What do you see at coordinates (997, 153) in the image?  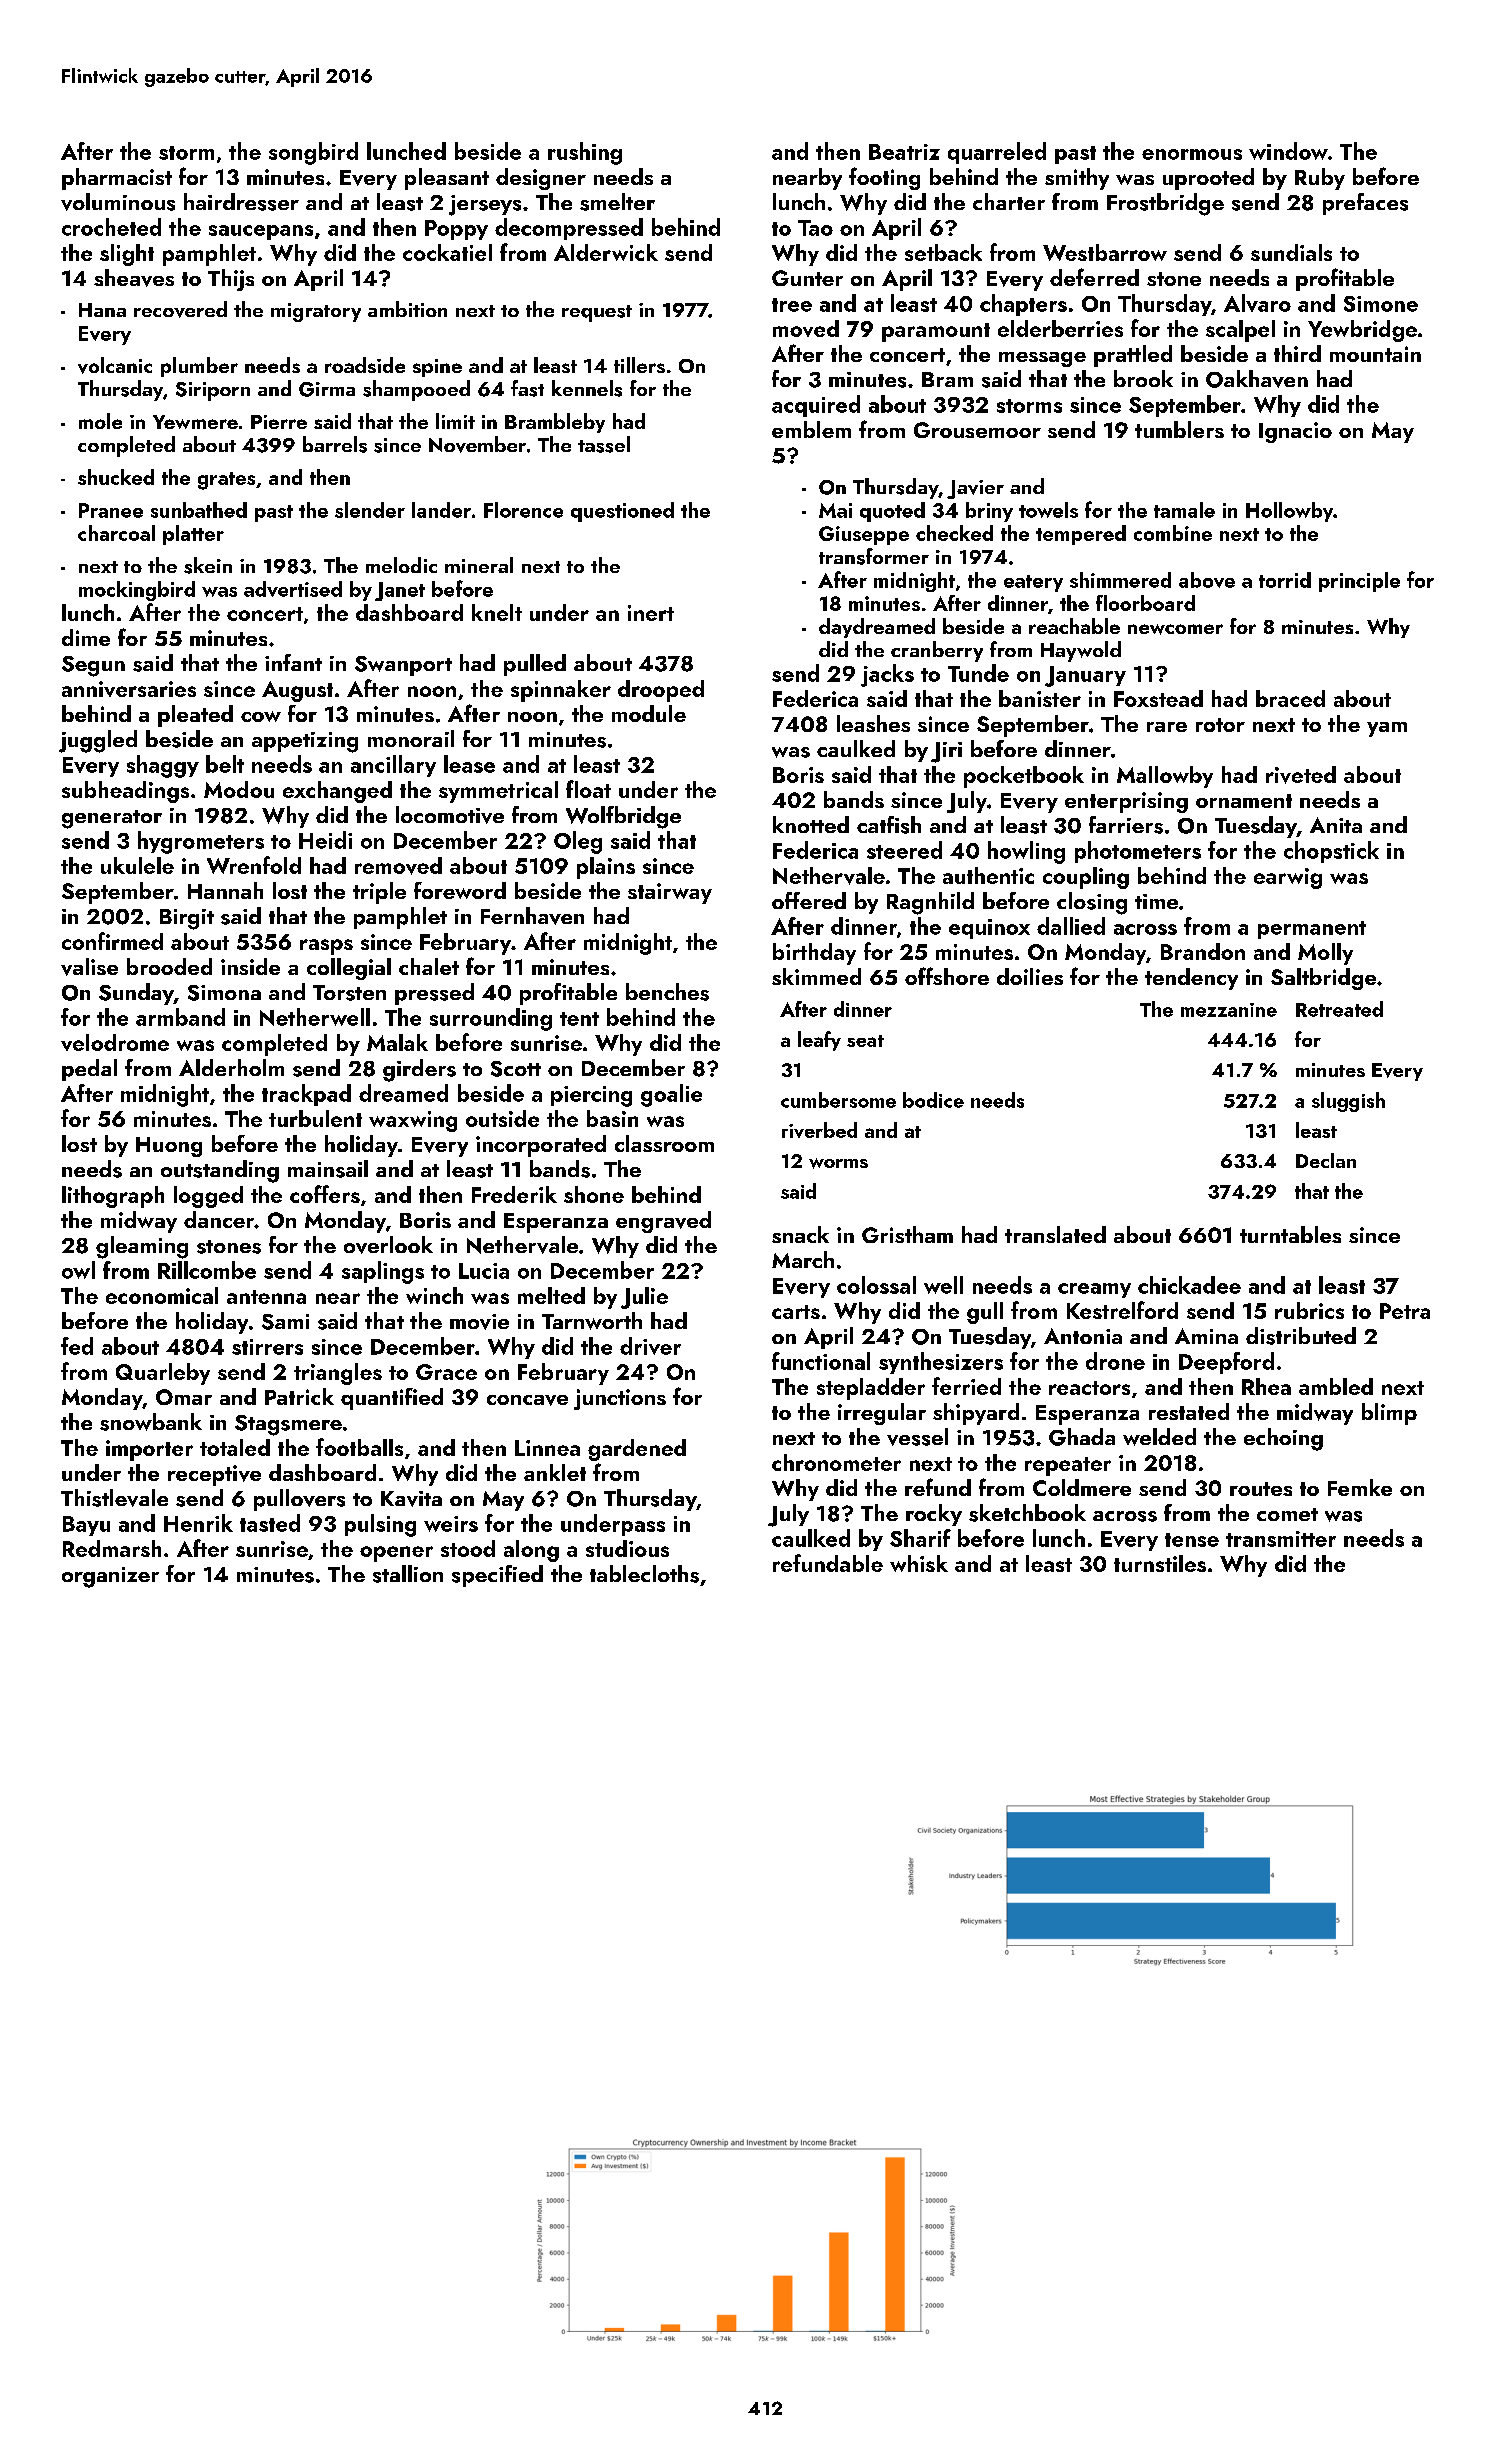 I see `quarreled` at bounding box center [997, 153].
